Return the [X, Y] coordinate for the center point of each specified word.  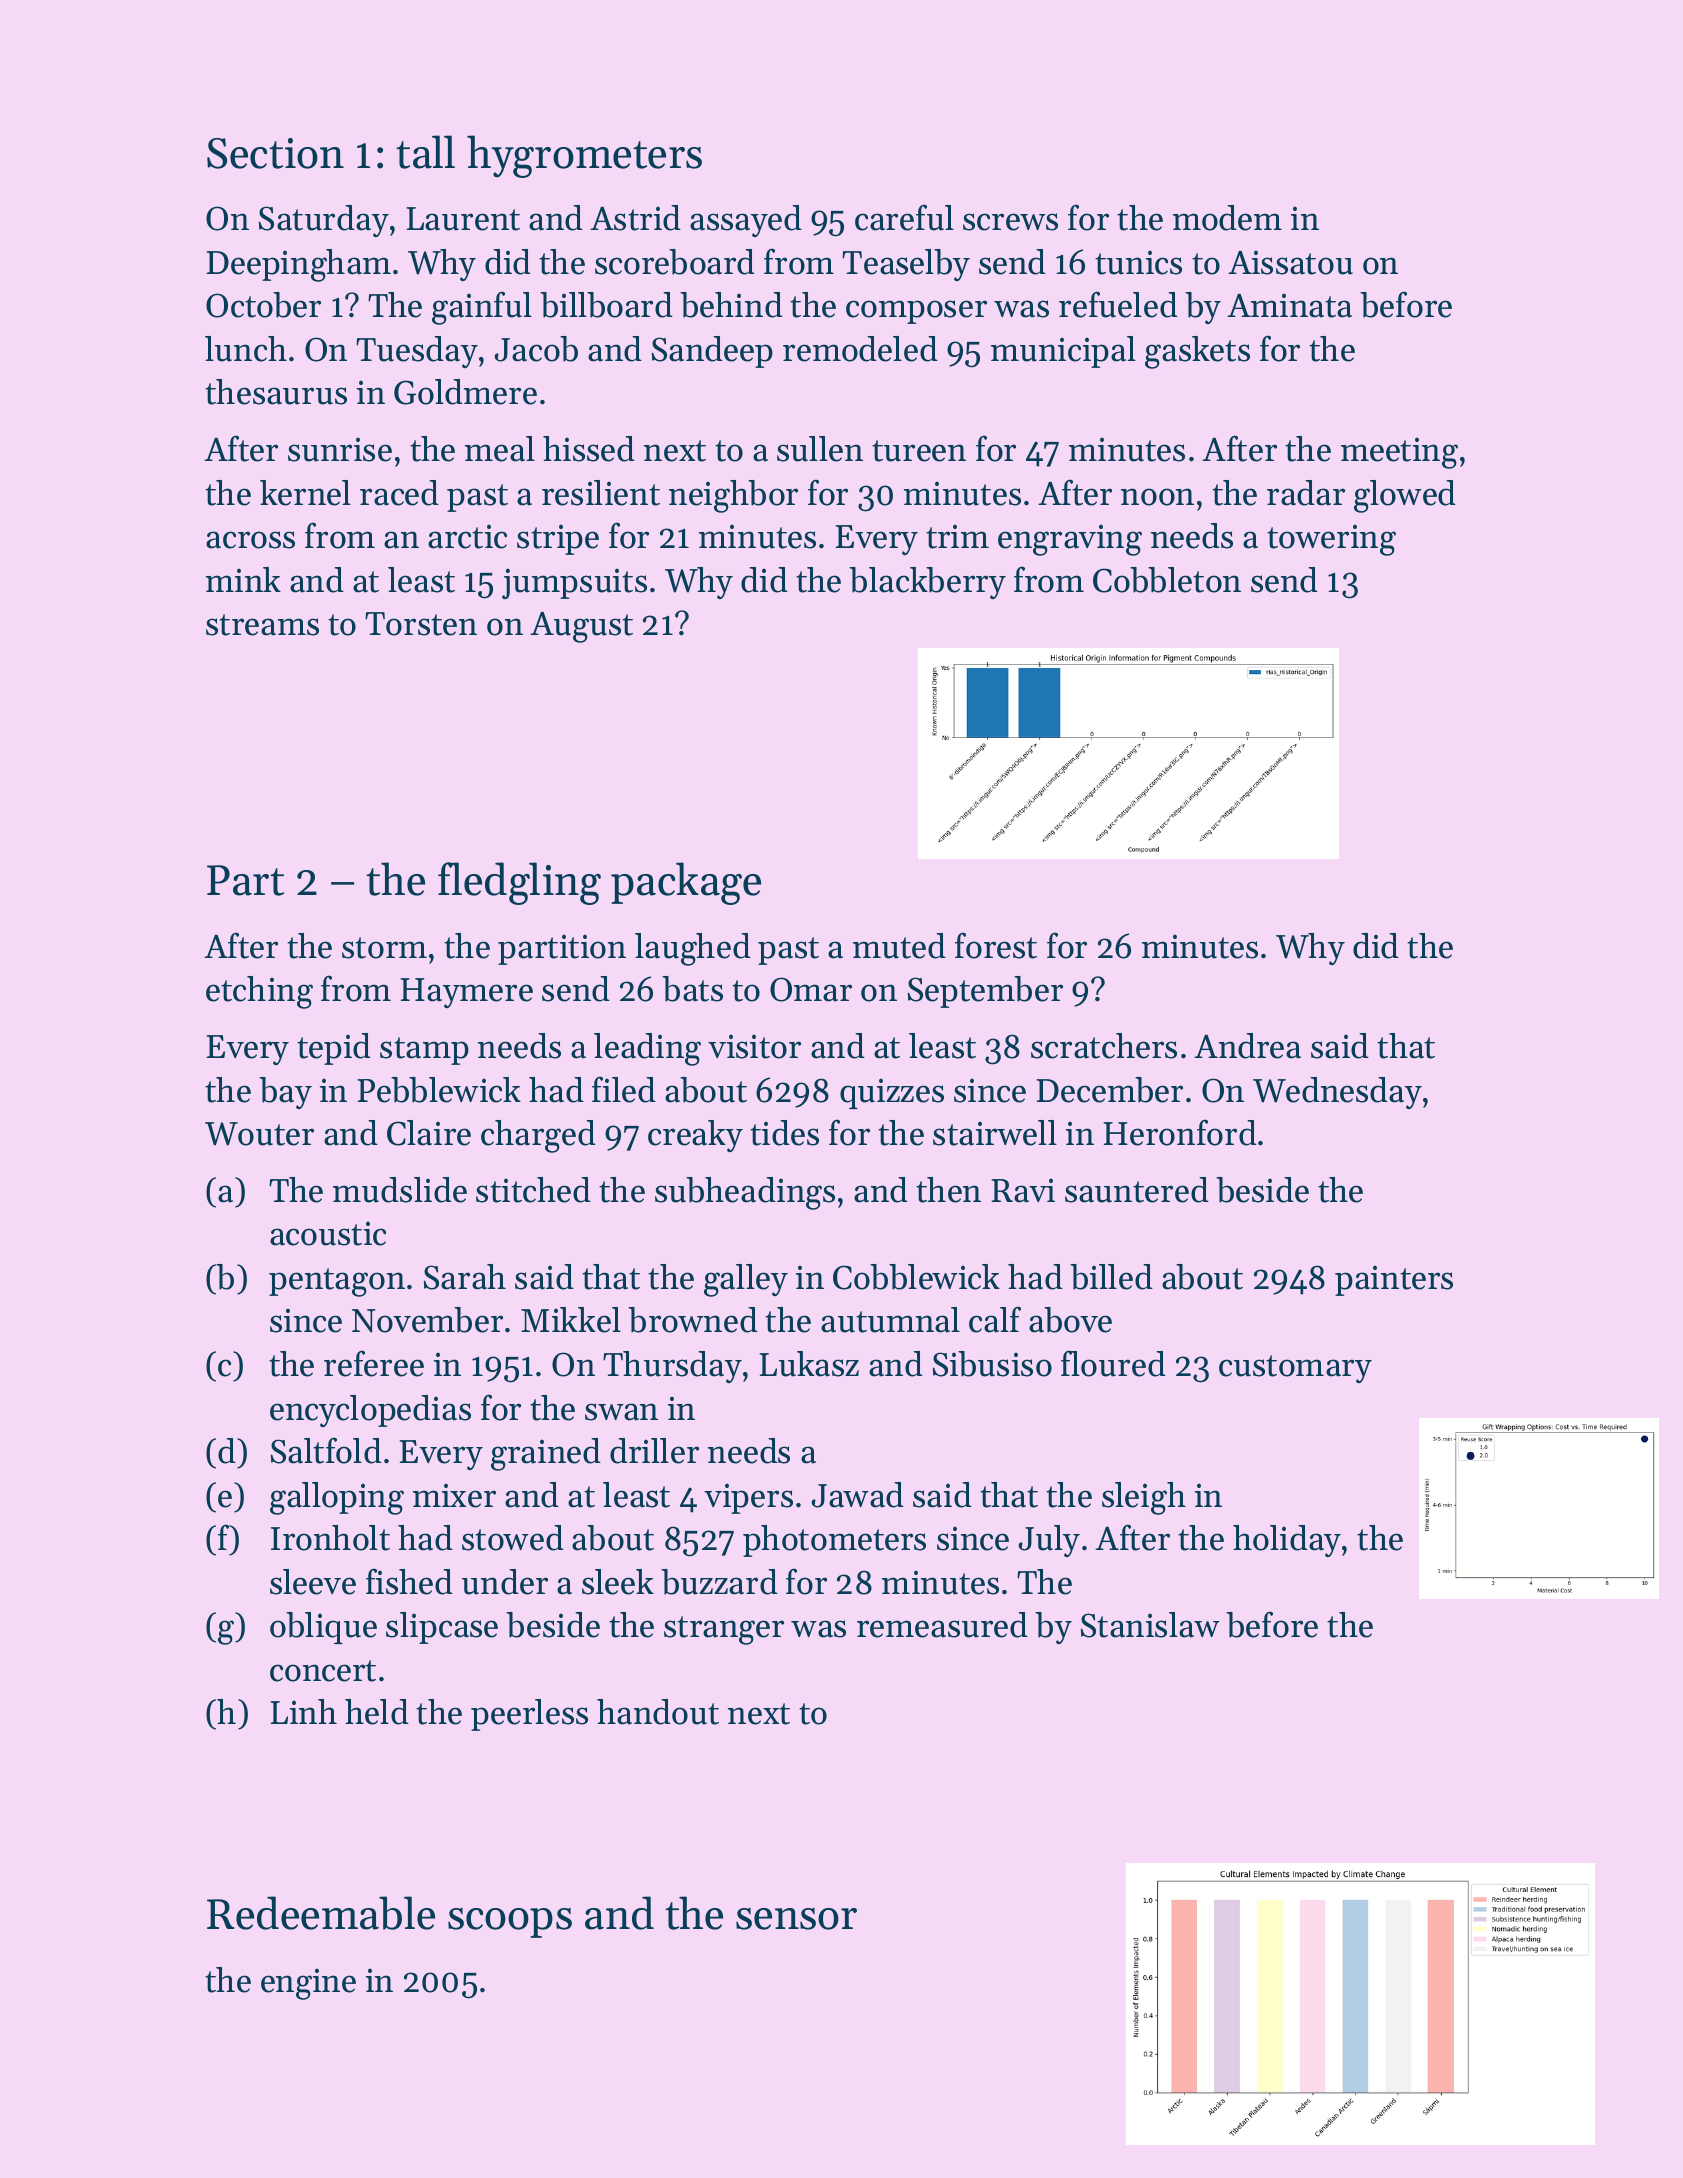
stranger [724, 1630]
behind [731, 305]
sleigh [1144, 1498]
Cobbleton [1167, 580]
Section [275, 153]
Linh [303, 1711]
